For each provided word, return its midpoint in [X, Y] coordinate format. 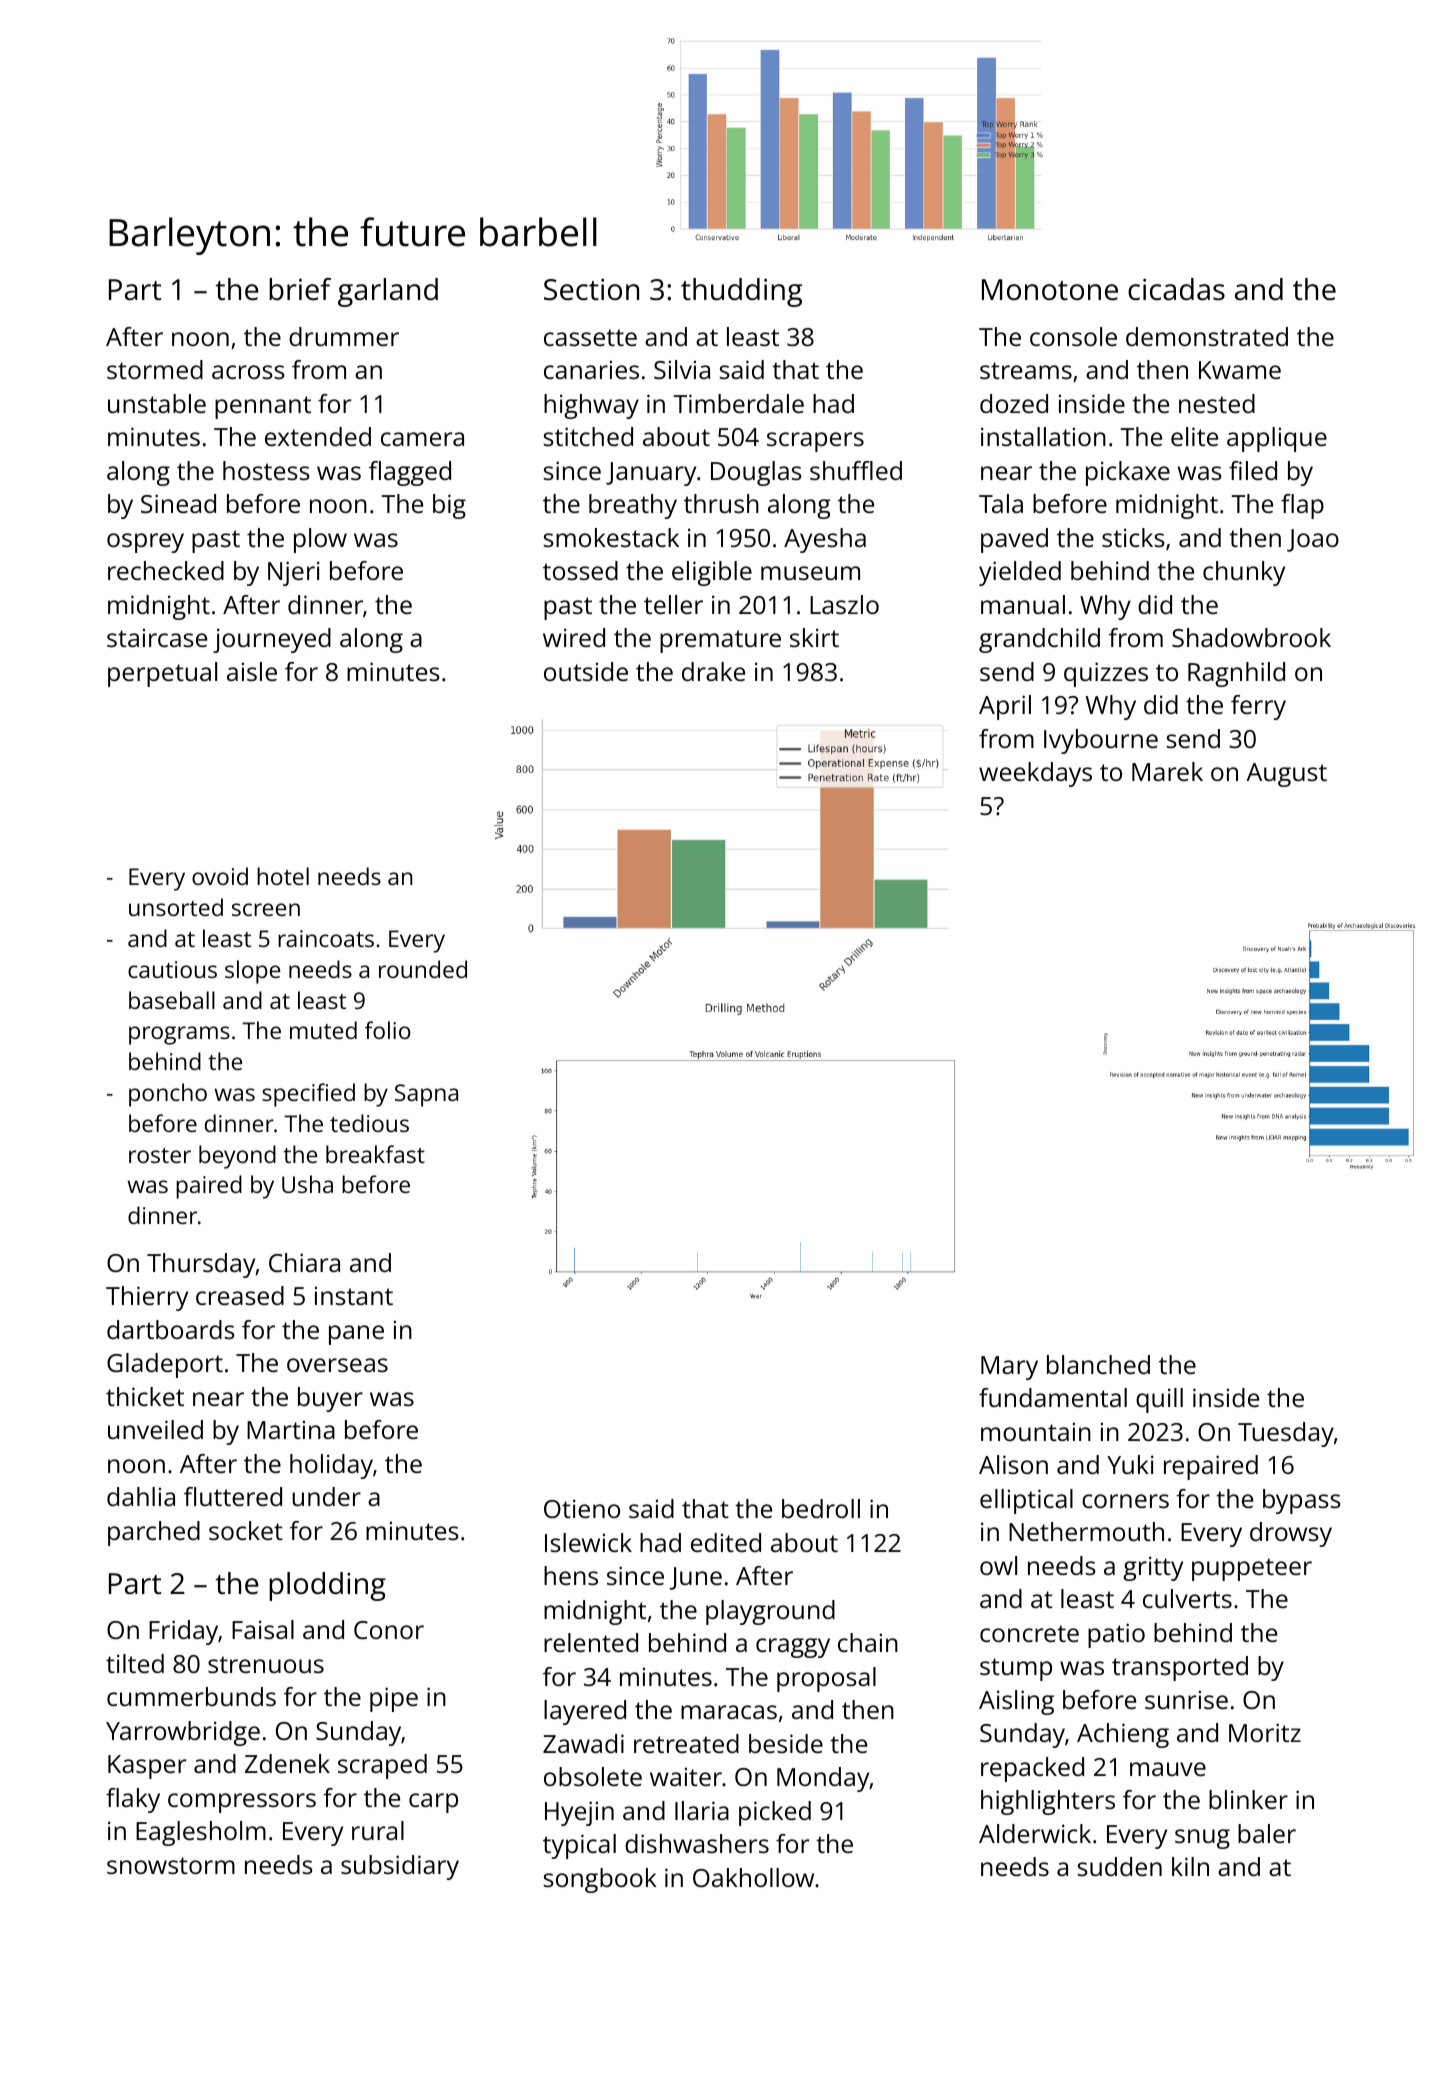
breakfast [375, 1154]
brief [300, 289]
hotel [283, 876]
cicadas [1176, 289]
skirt [814, 637]
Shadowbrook [1251, 637]
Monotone [1050, 290]
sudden [1119, 1866]
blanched [1098, 1364]
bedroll [821, 1508]
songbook [600, 1880]
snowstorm [171, 1865]
